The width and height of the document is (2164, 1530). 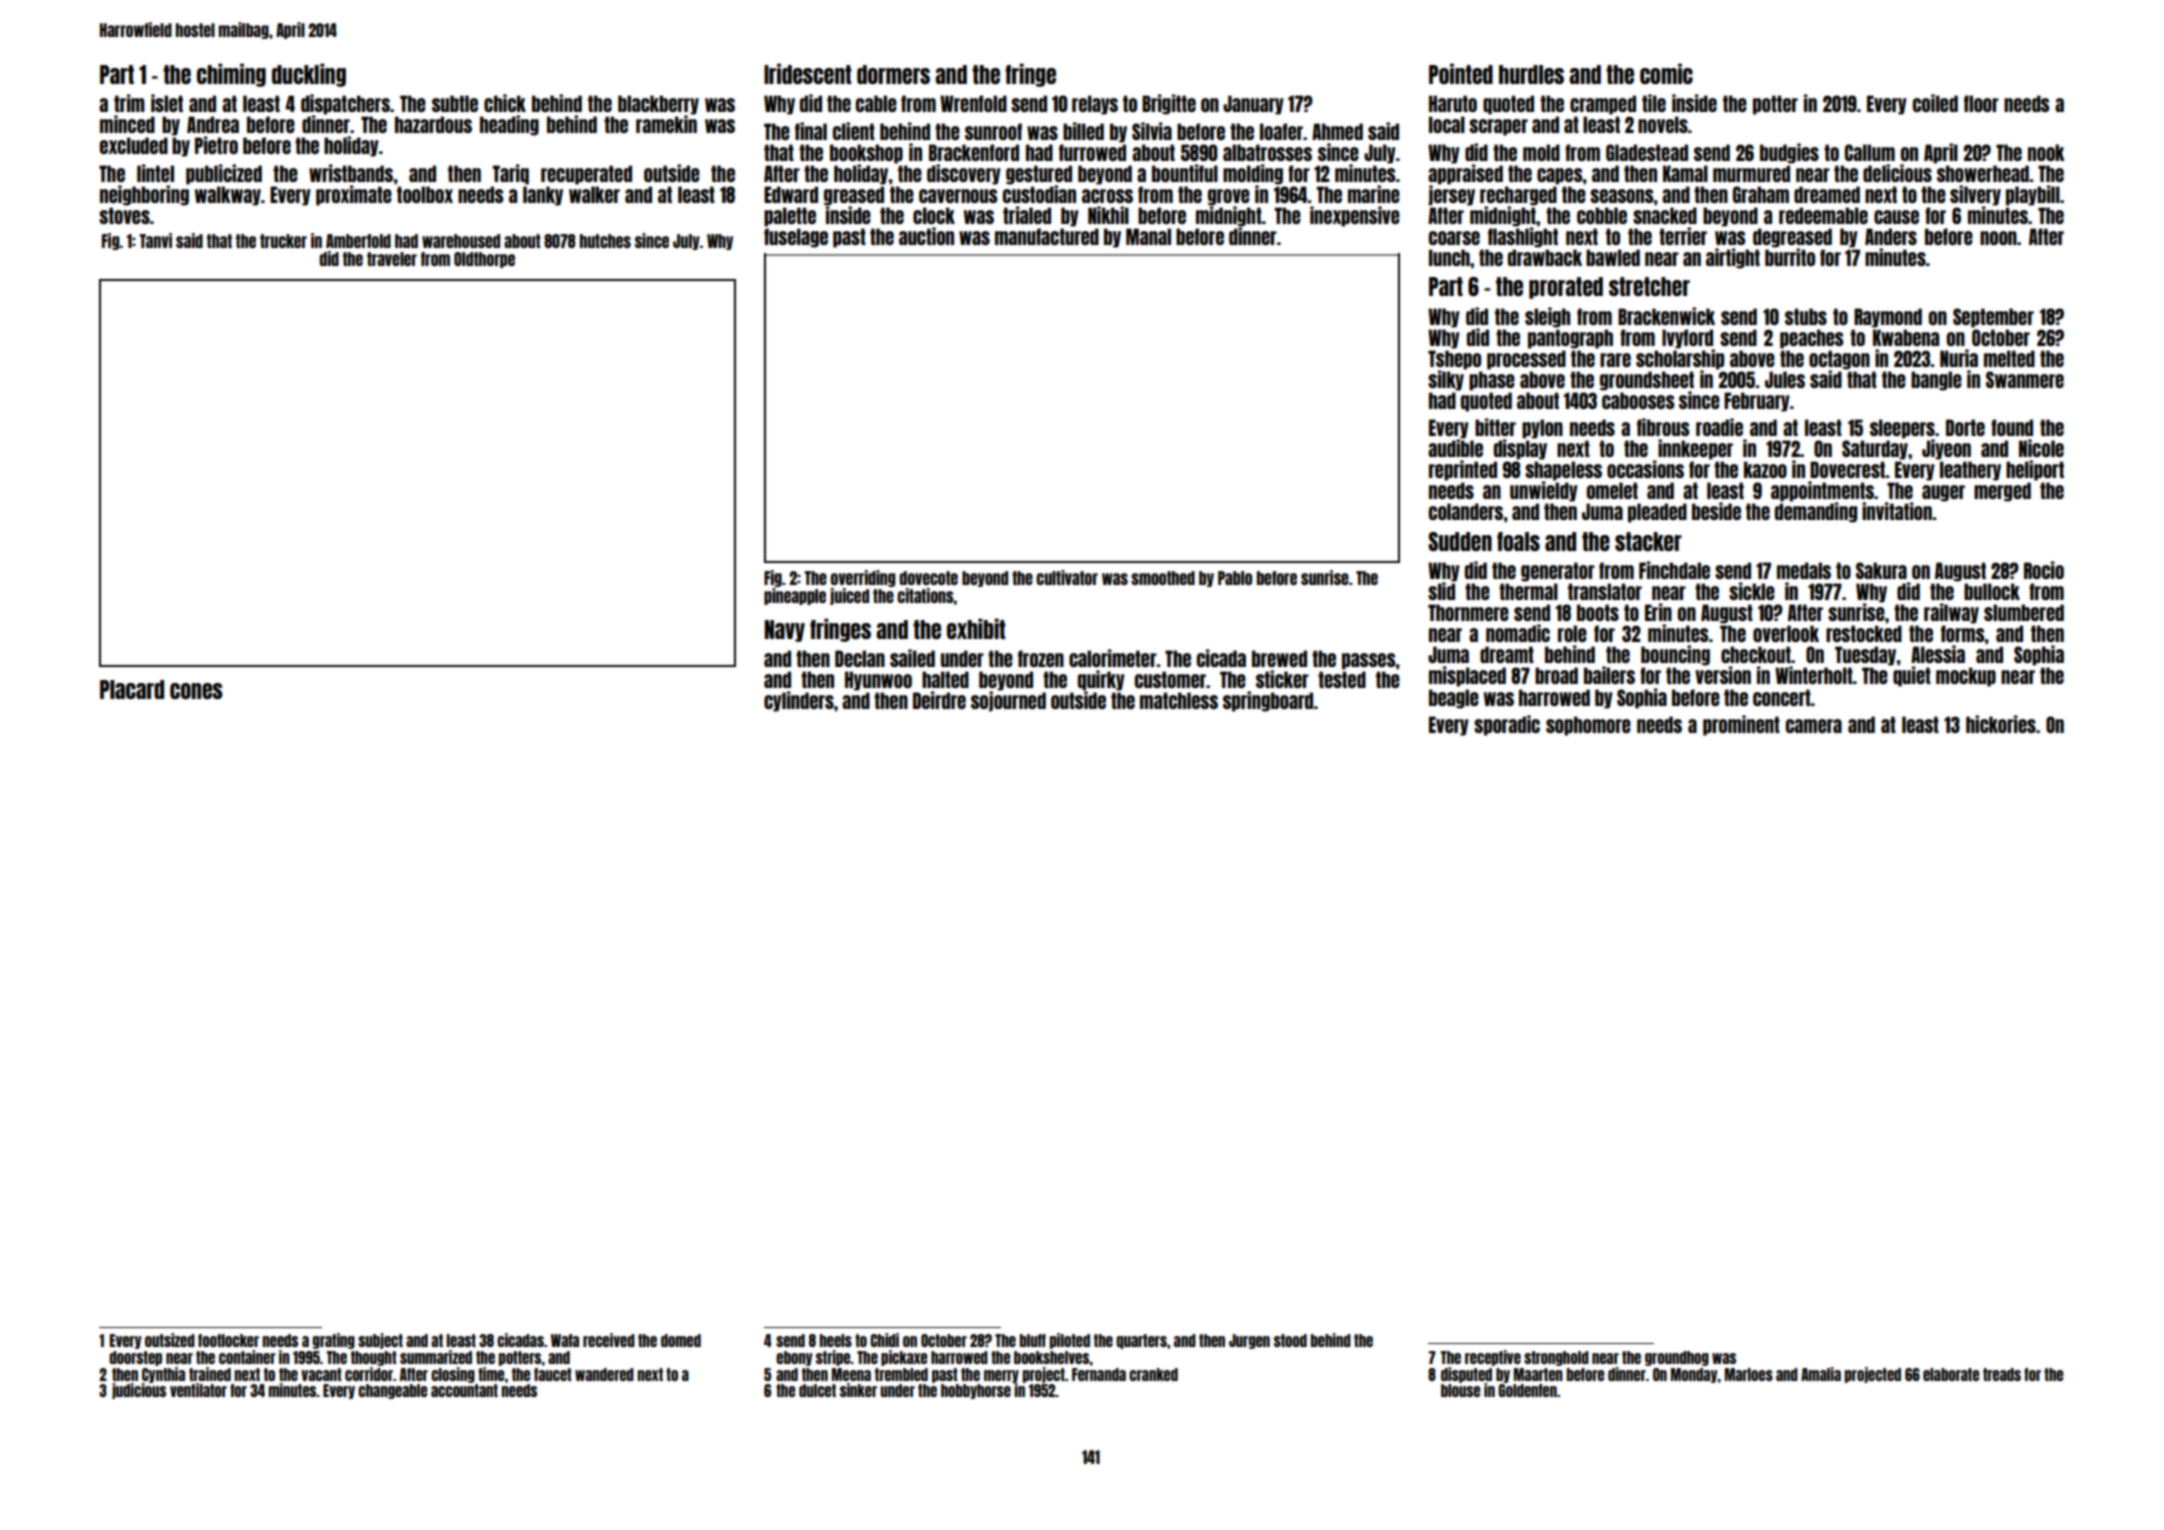 I want to click on sporadic, so click(x=1507, y=725).
